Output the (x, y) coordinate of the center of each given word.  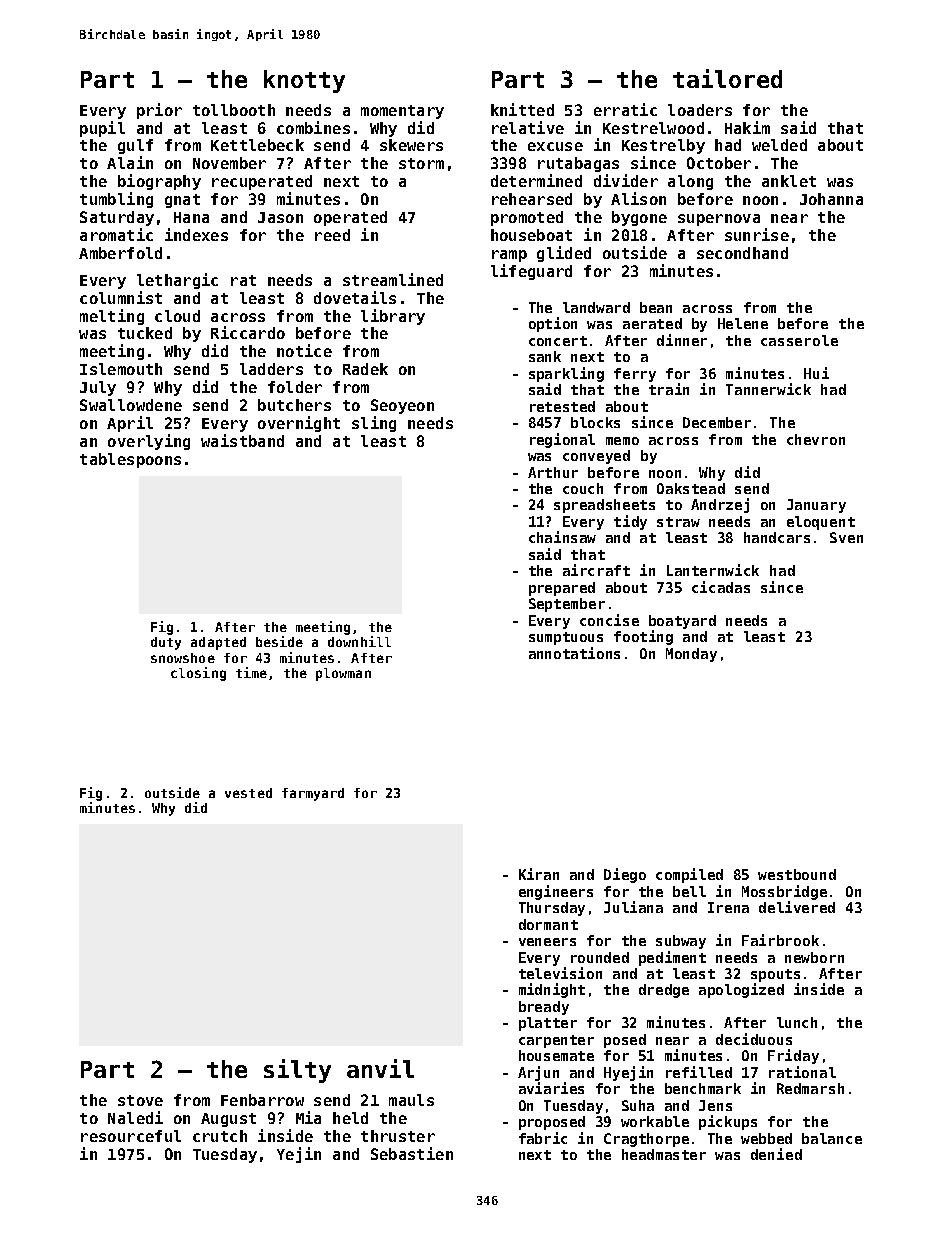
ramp (509, 256)
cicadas (721, 587)
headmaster (664, 1154)
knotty (304, 81)
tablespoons (130, 460)
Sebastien (412, 1153)
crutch (220, 1136)
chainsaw (562, 537)
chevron (816, 439)
